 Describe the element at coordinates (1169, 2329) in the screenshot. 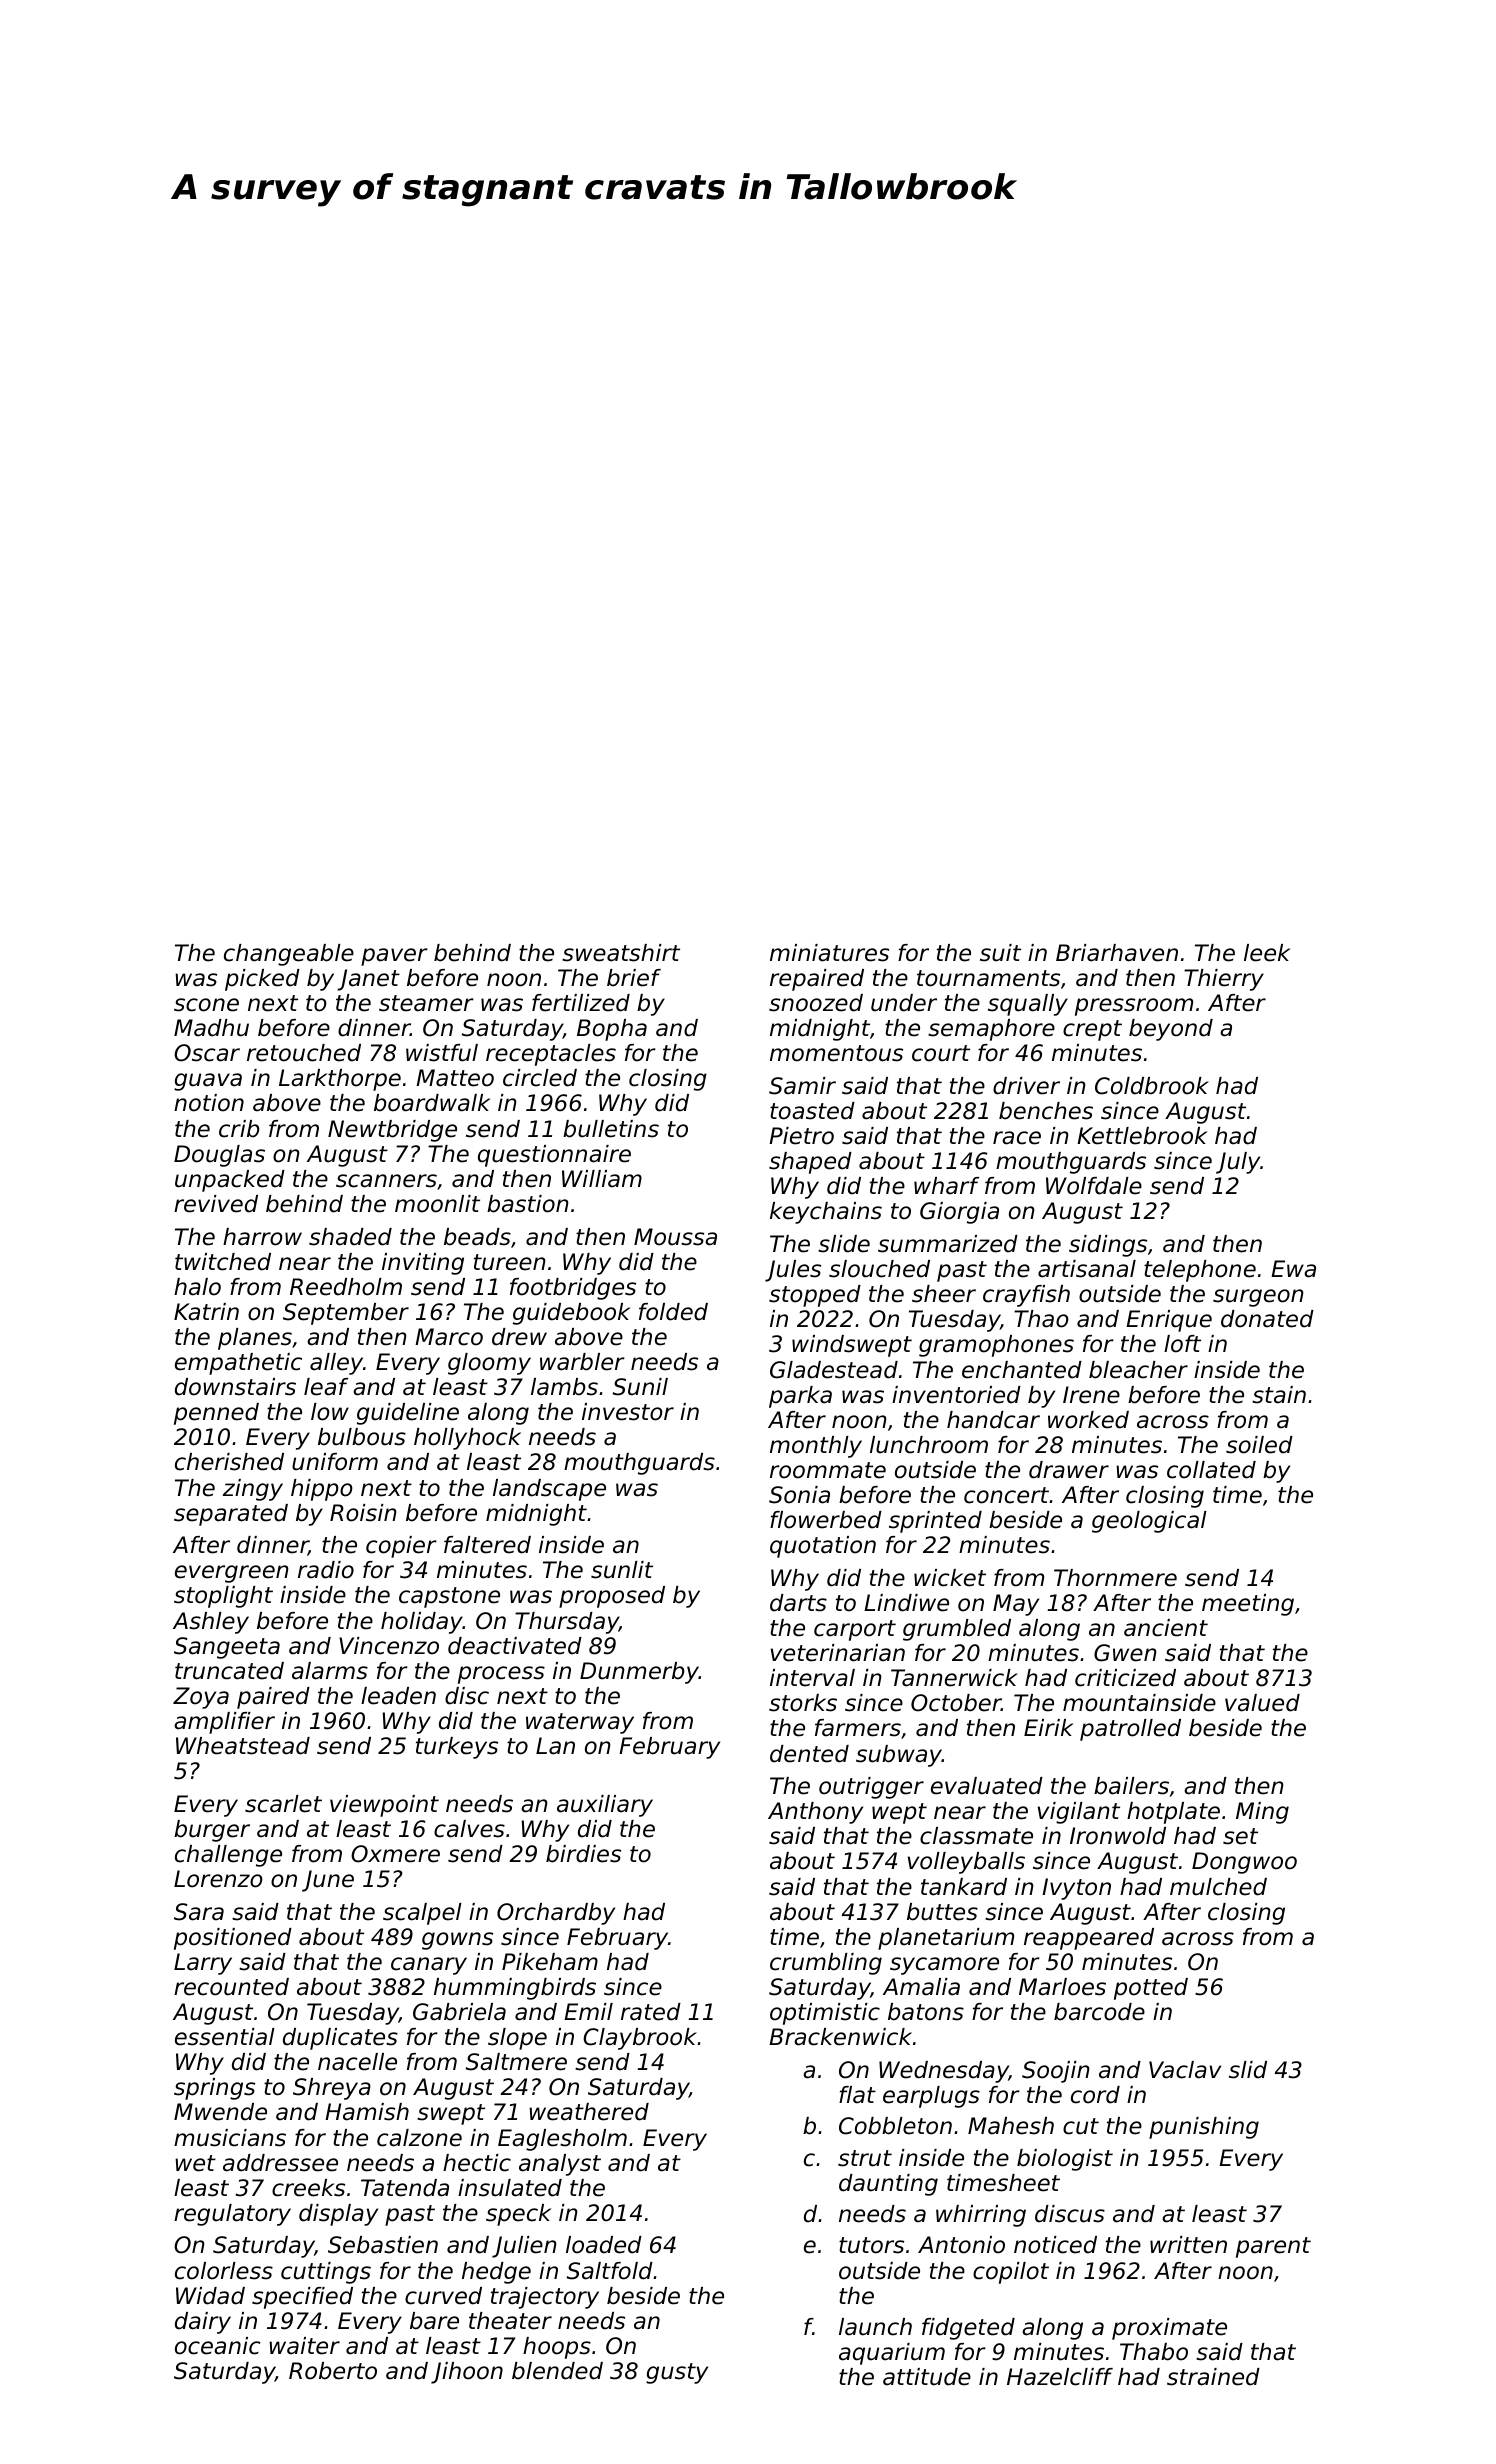

I see `proximate` at that location.
